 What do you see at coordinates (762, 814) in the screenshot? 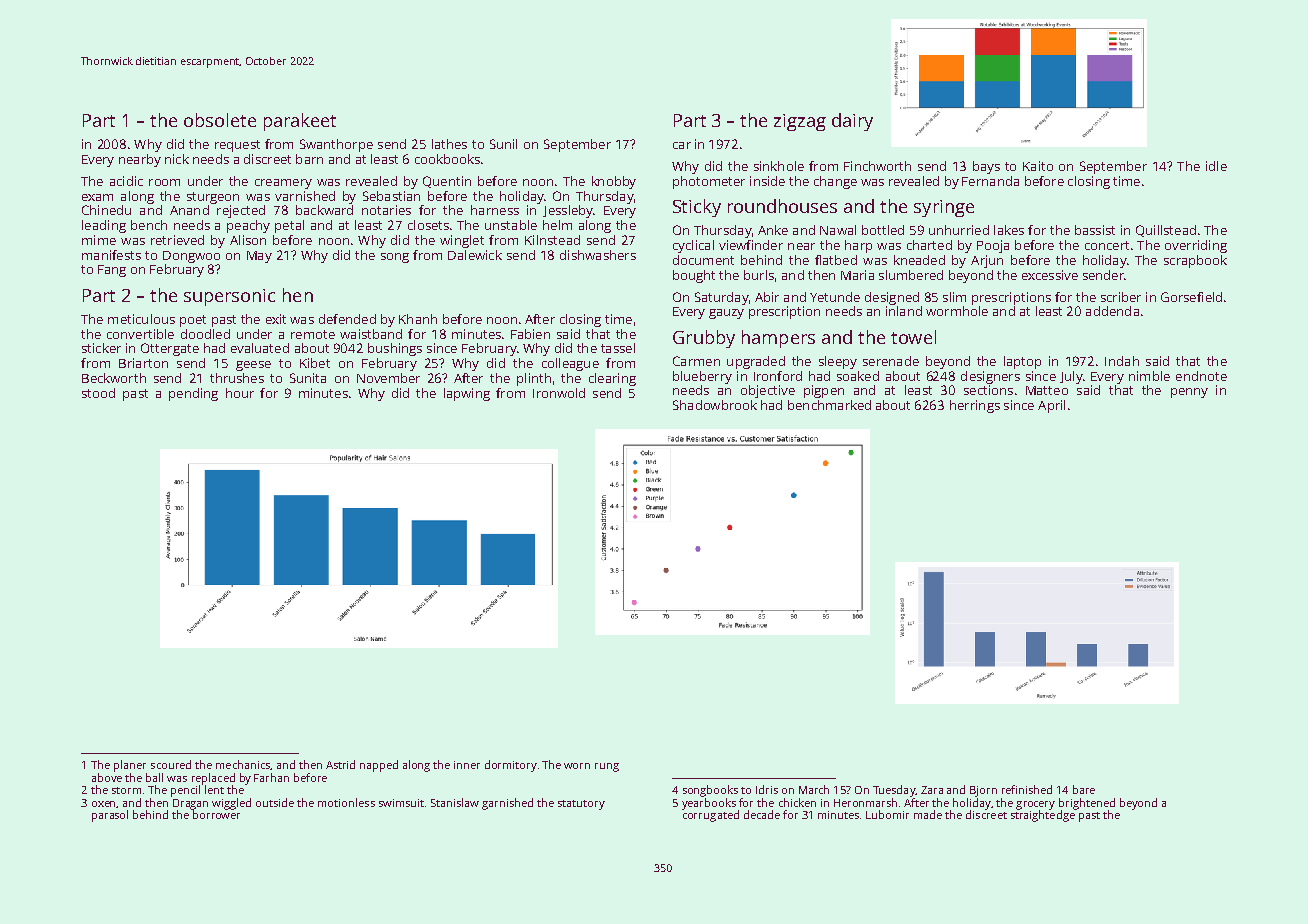
I see `decade` at bounding box center [762, 814].
